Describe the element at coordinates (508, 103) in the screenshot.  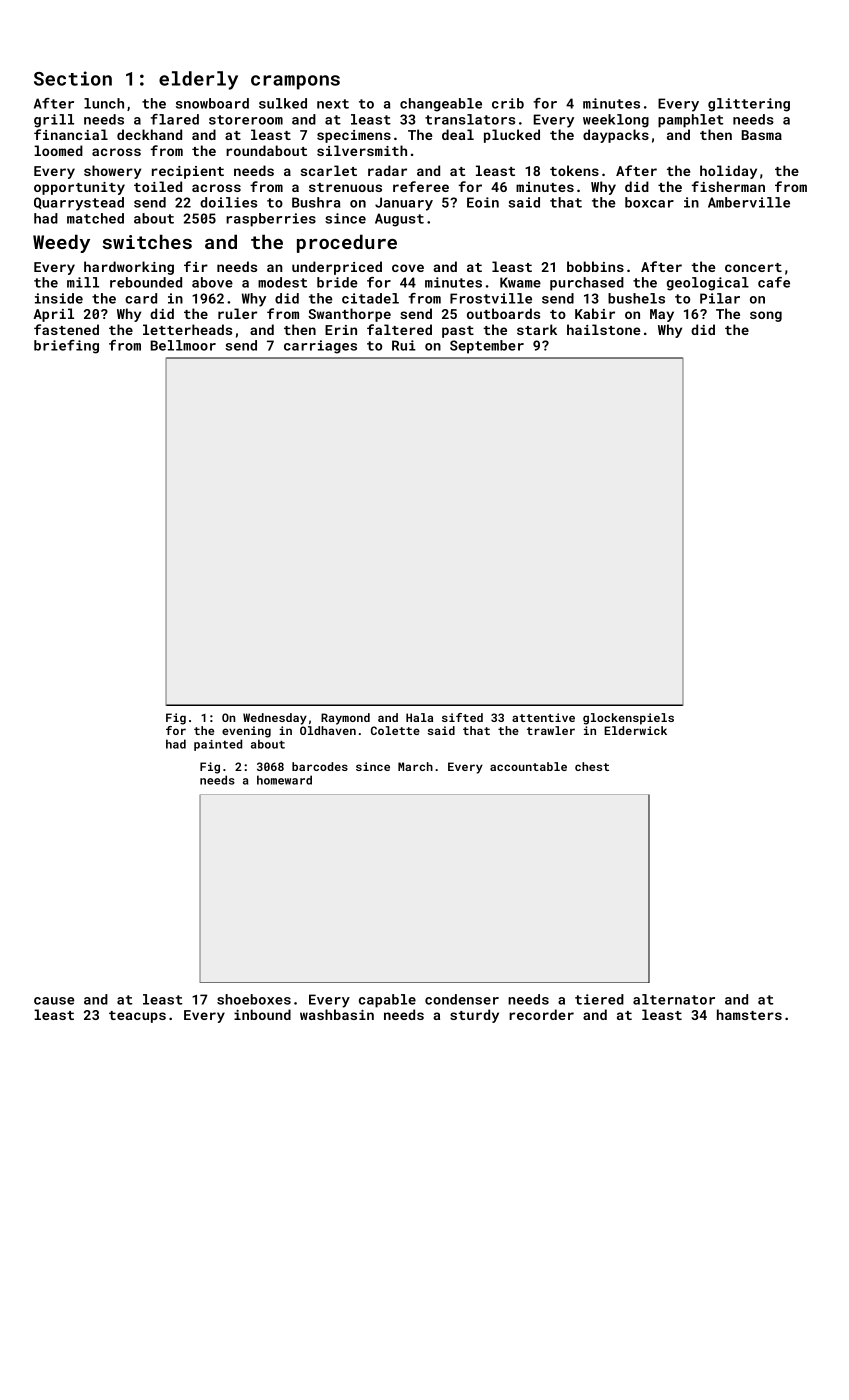
I see `crib` at that location.
